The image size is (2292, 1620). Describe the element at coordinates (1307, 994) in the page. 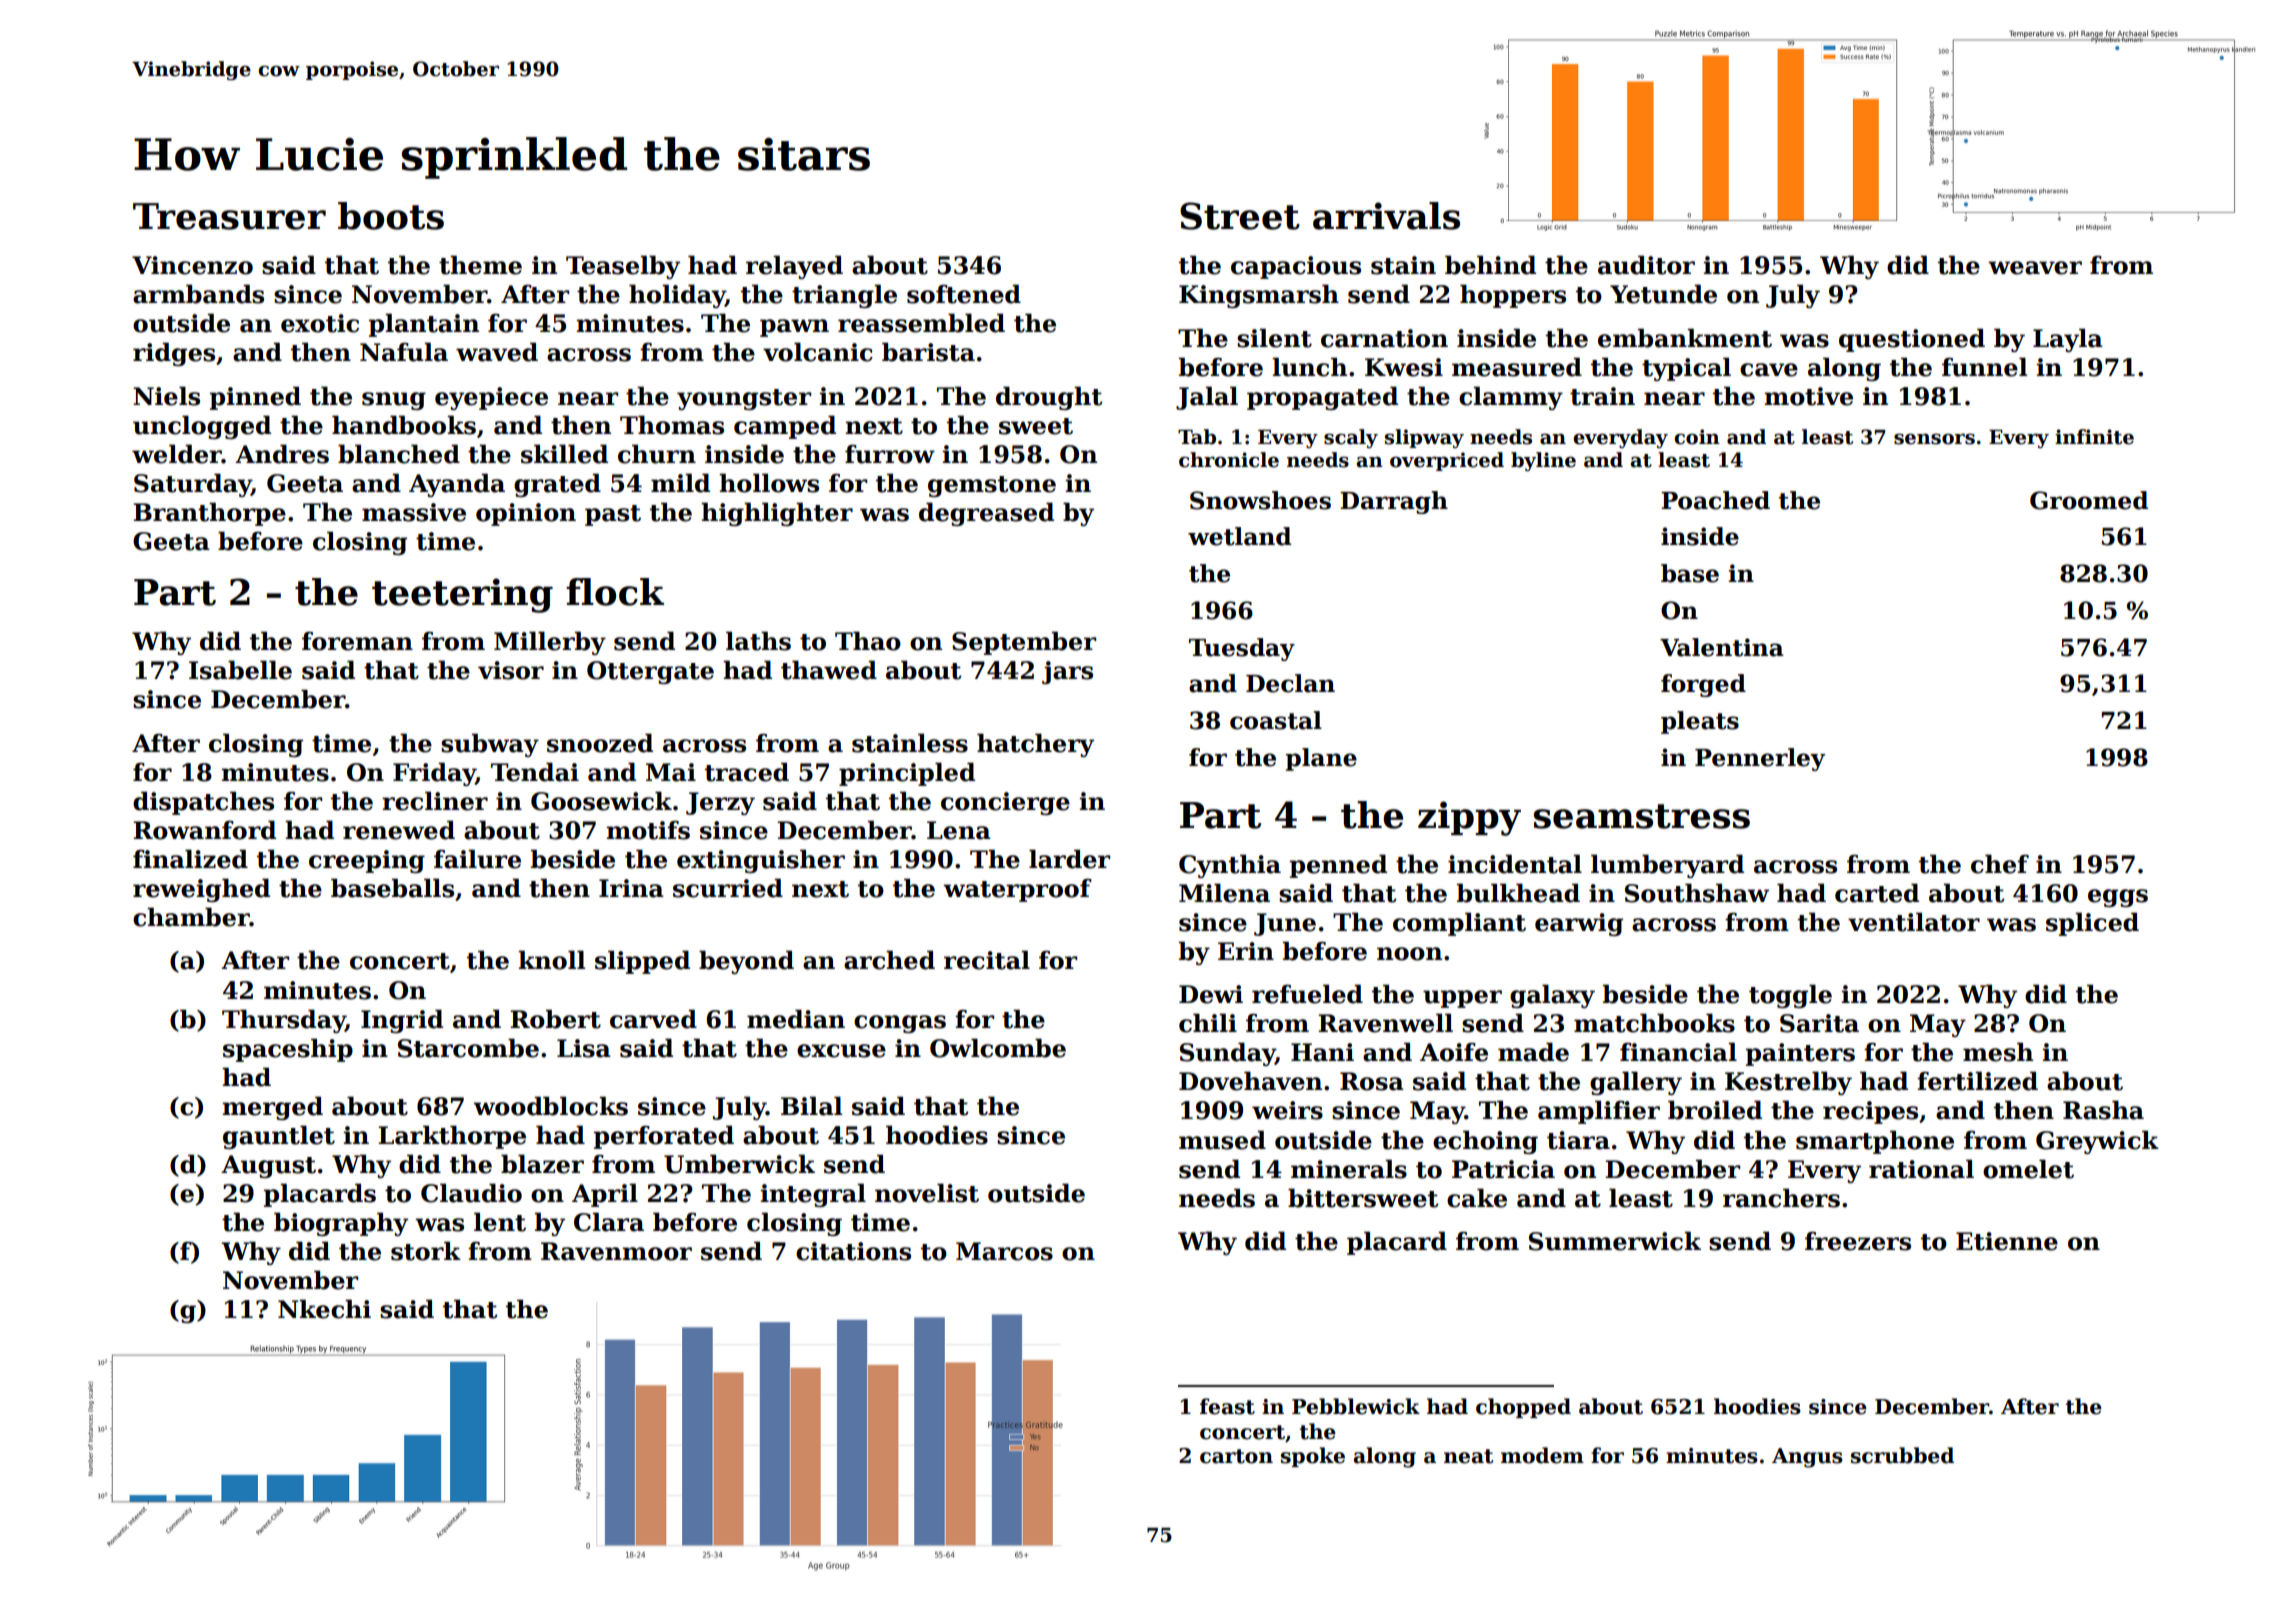

I see `refueled` at that location.
